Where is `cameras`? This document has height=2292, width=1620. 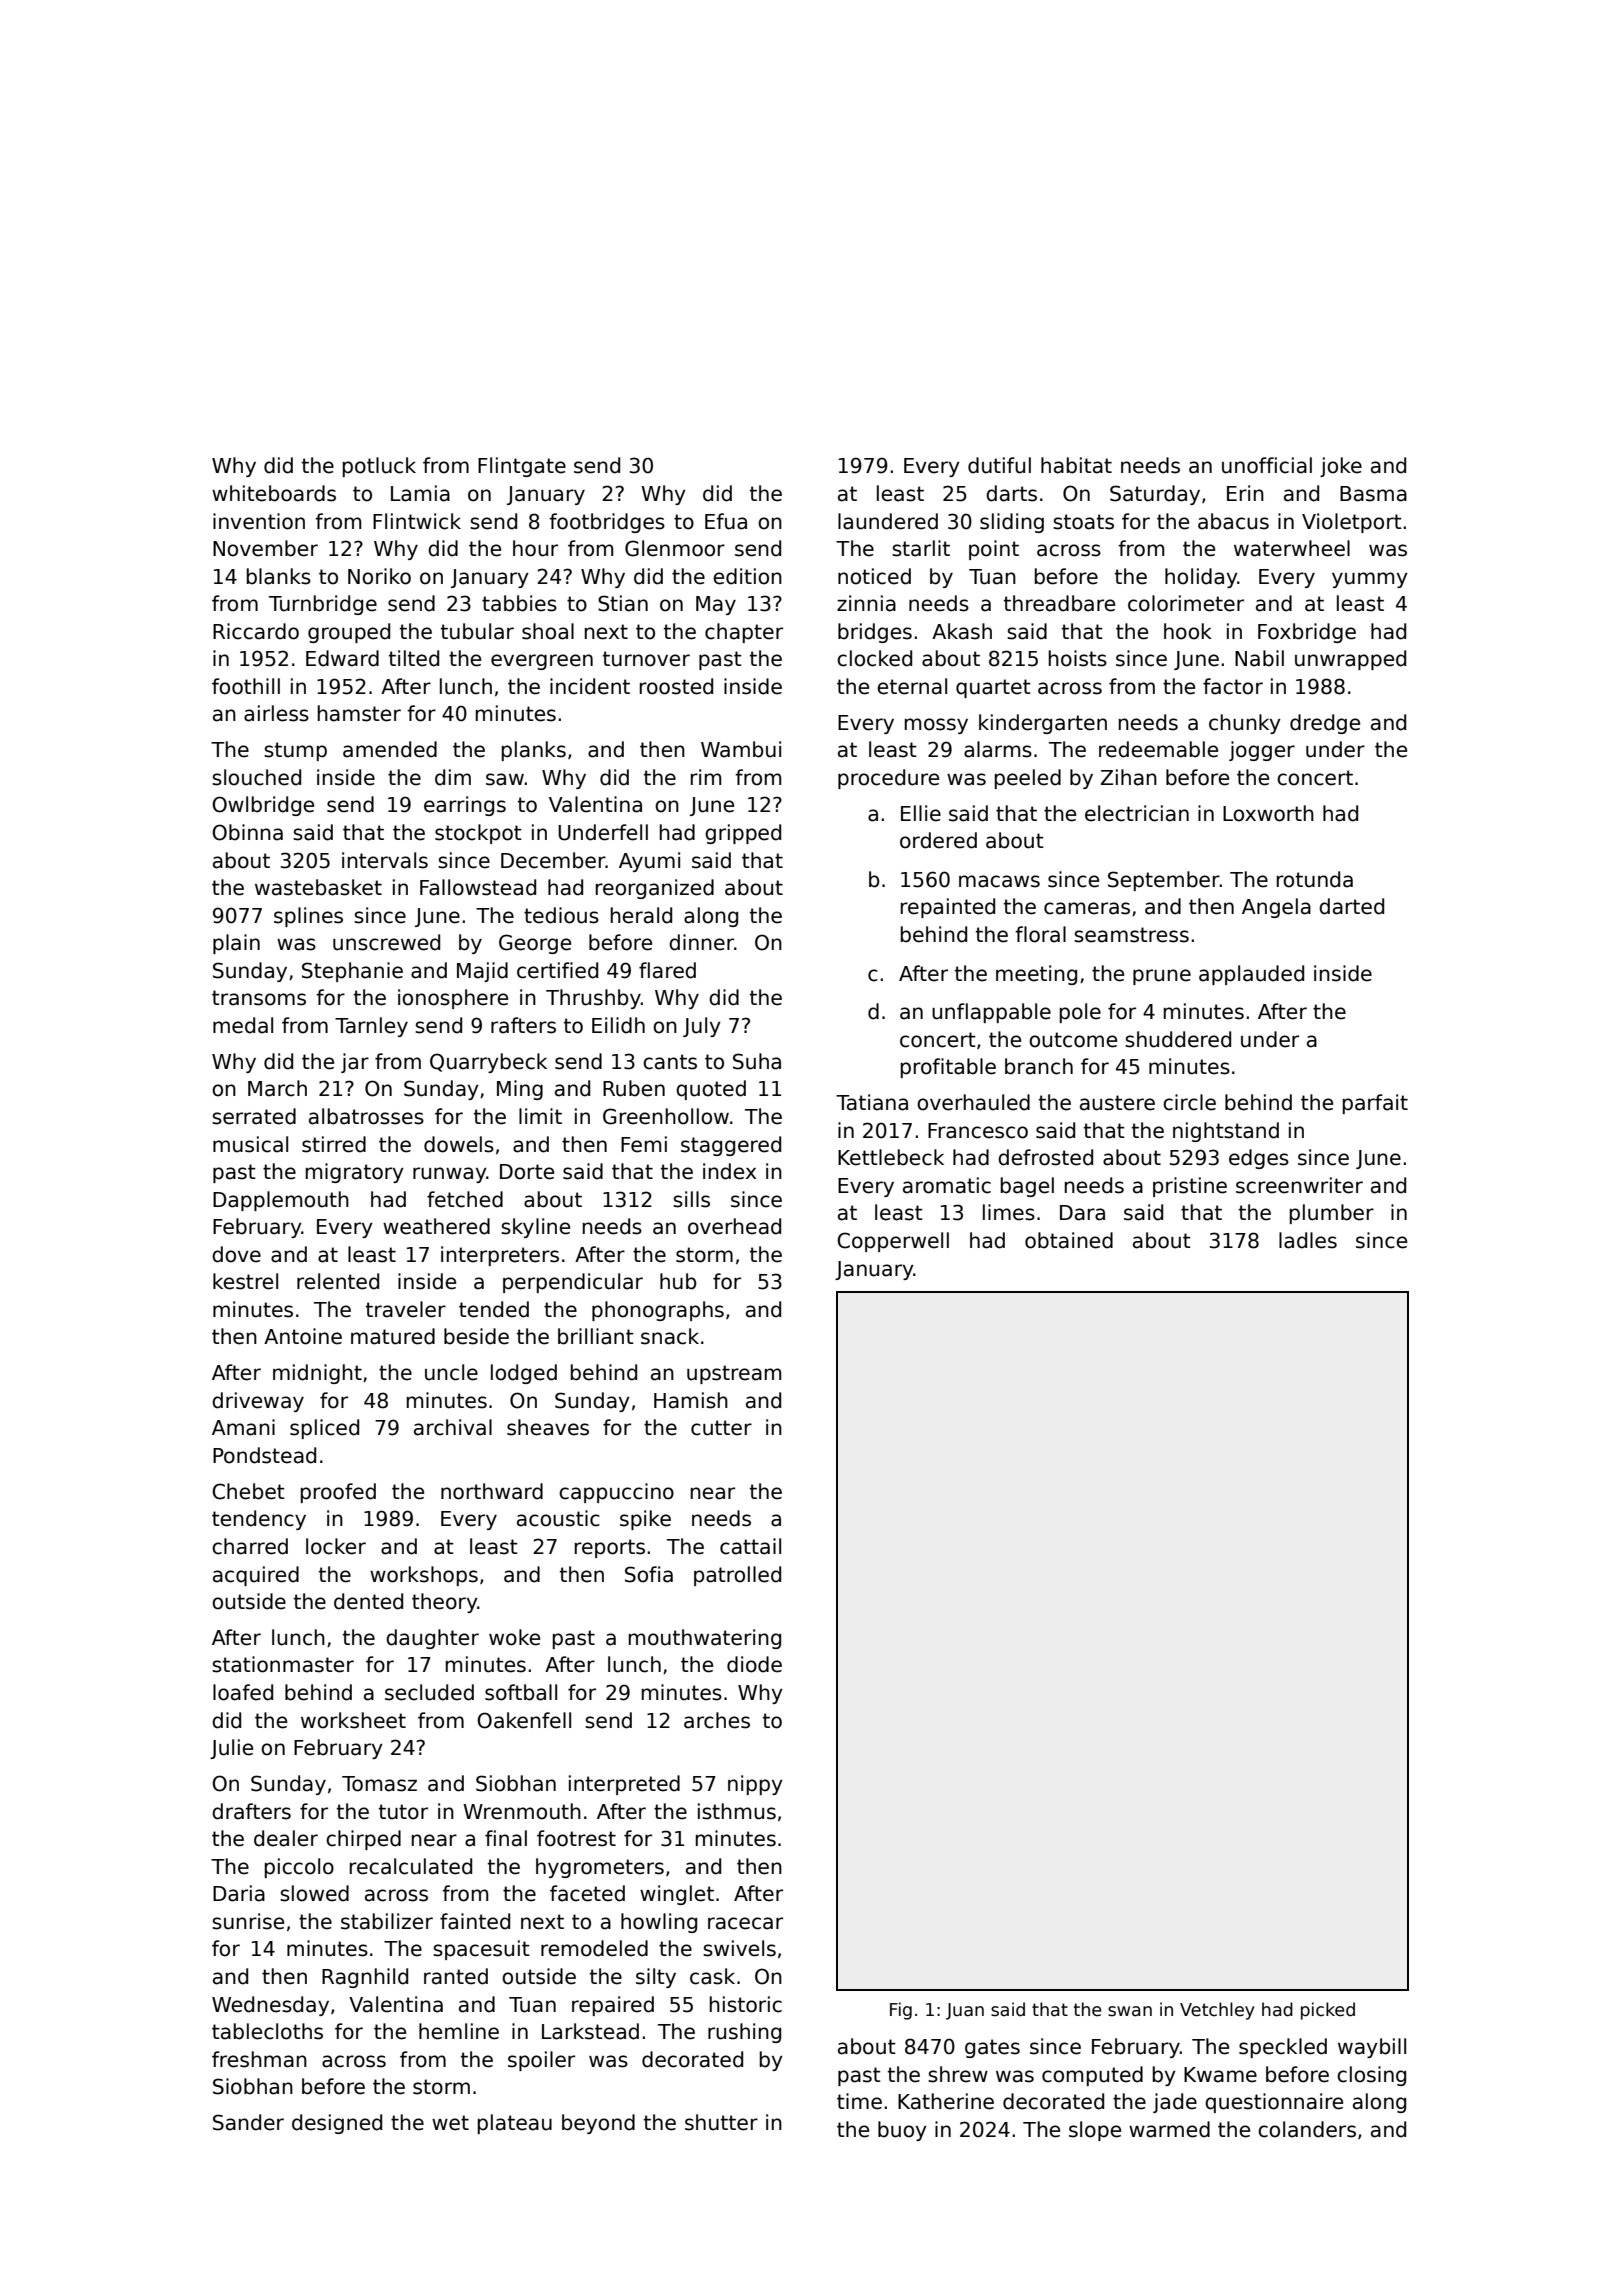
cameras is located at coordinates (1087, 908).
